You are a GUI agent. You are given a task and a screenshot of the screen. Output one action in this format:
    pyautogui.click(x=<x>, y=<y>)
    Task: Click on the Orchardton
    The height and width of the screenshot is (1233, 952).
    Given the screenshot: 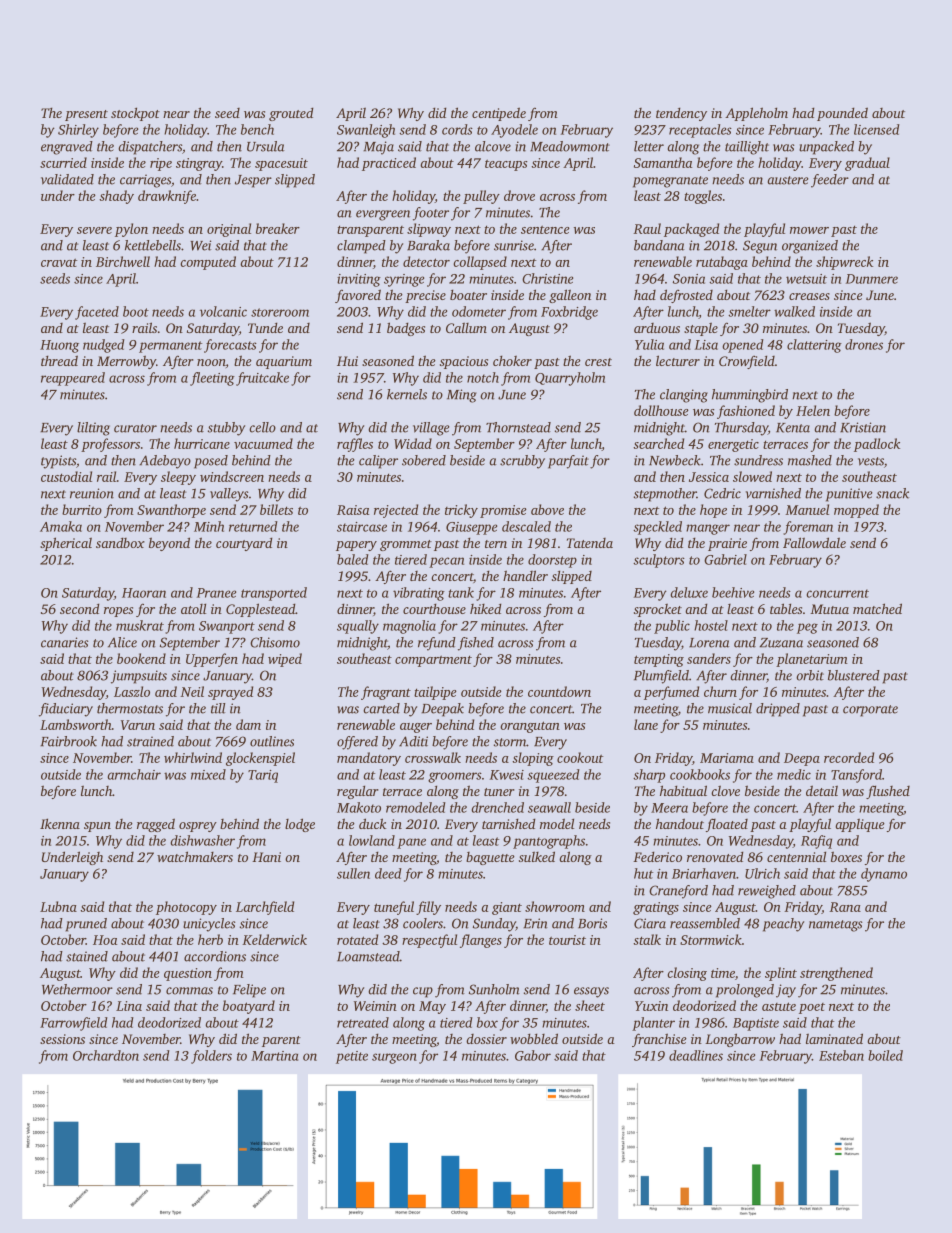 What is the action you would take?
    pyautogui.click(x=106, y=1055)
